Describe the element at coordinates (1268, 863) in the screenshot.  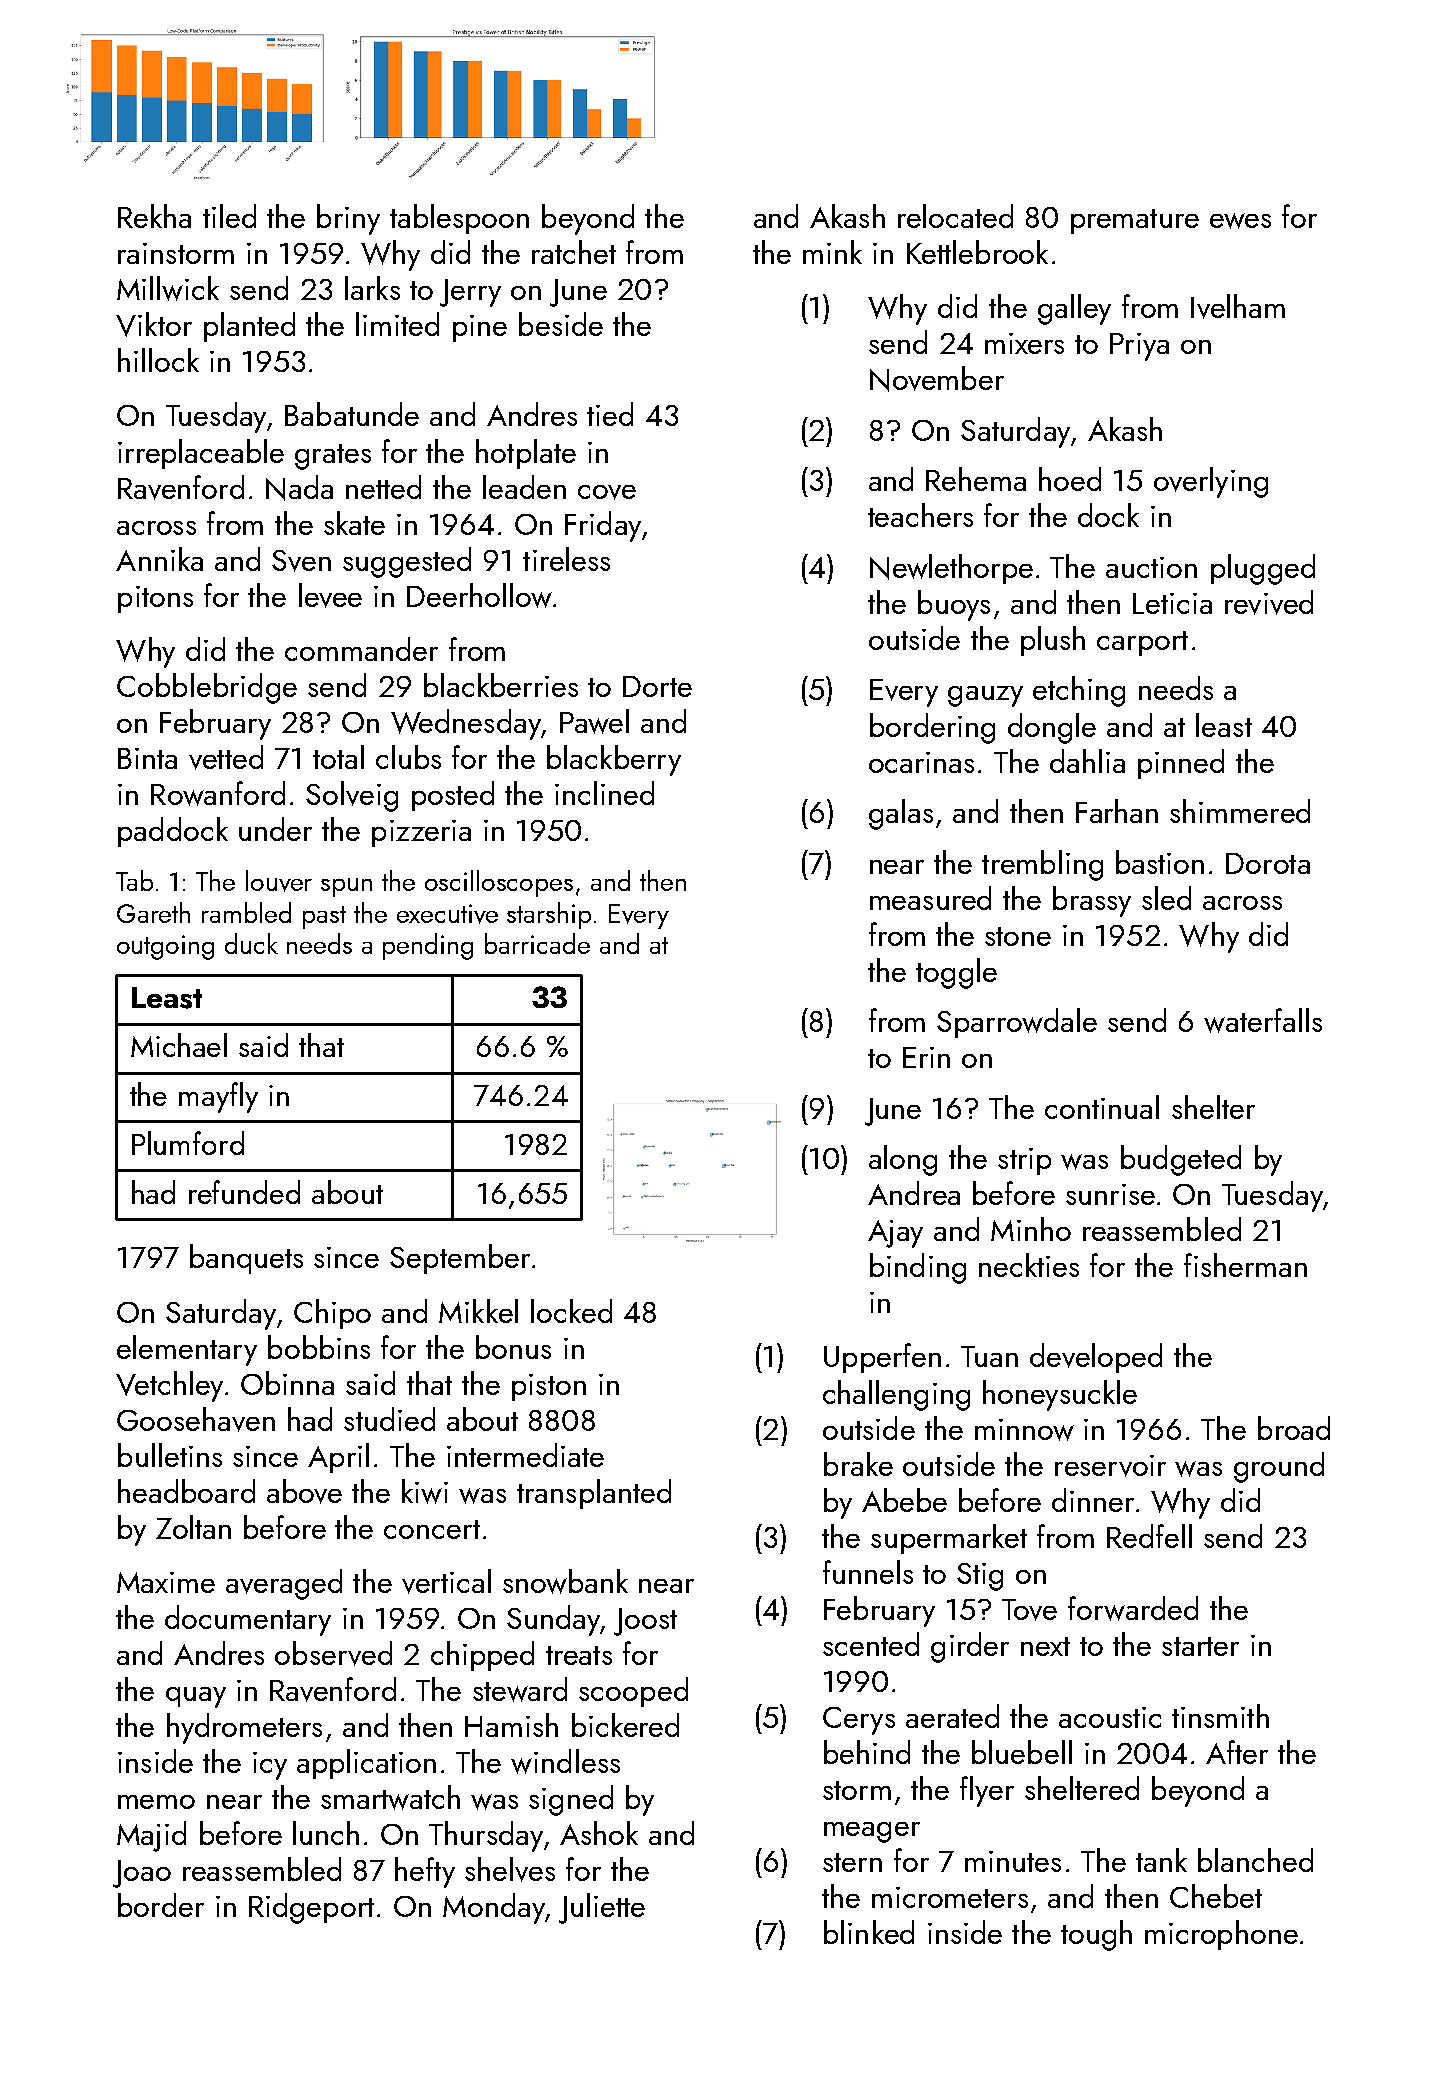
I see `Dorota` at that location.
